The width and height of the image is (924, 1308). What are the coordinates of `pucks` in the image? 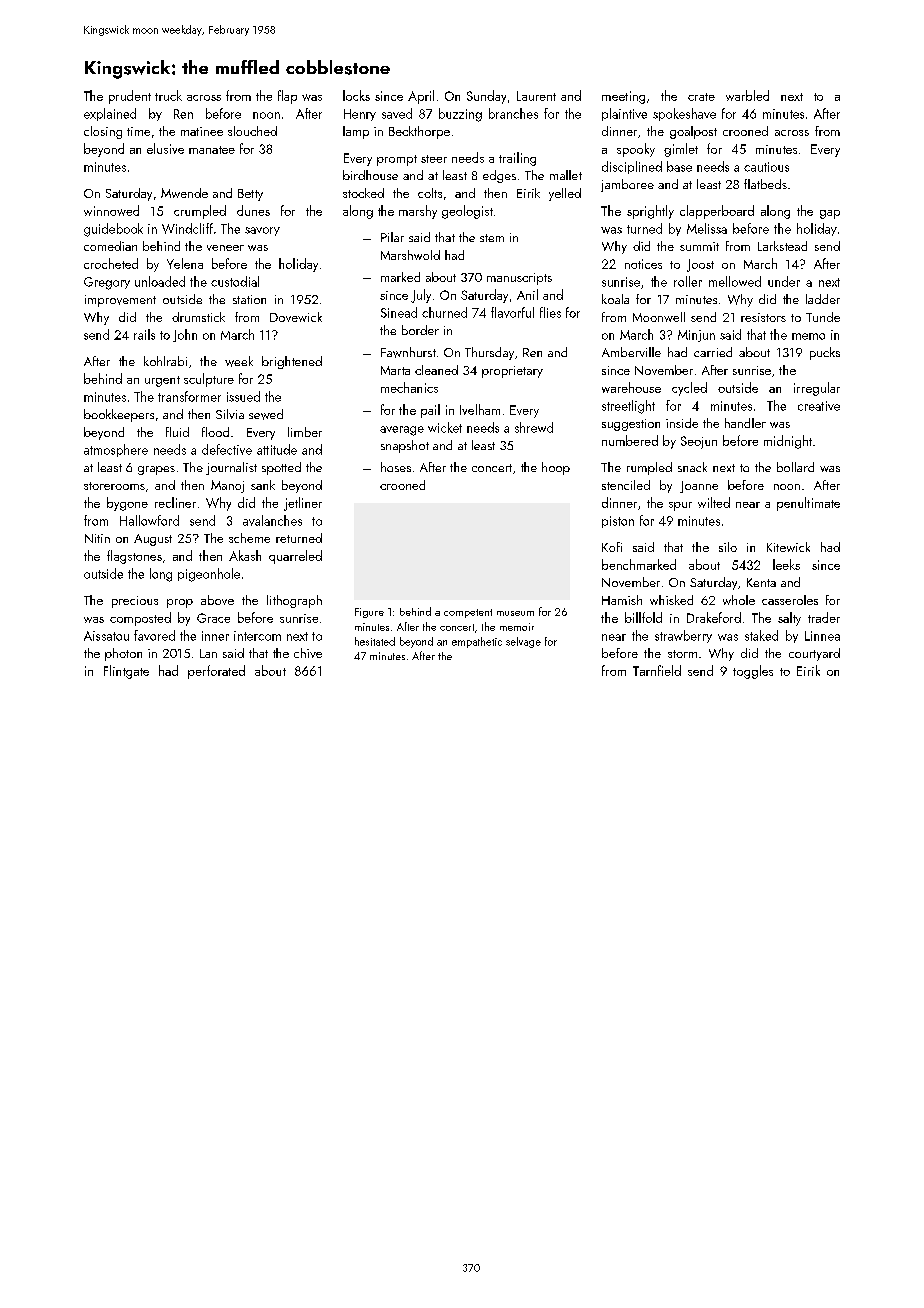 It's located at (825, 353).
